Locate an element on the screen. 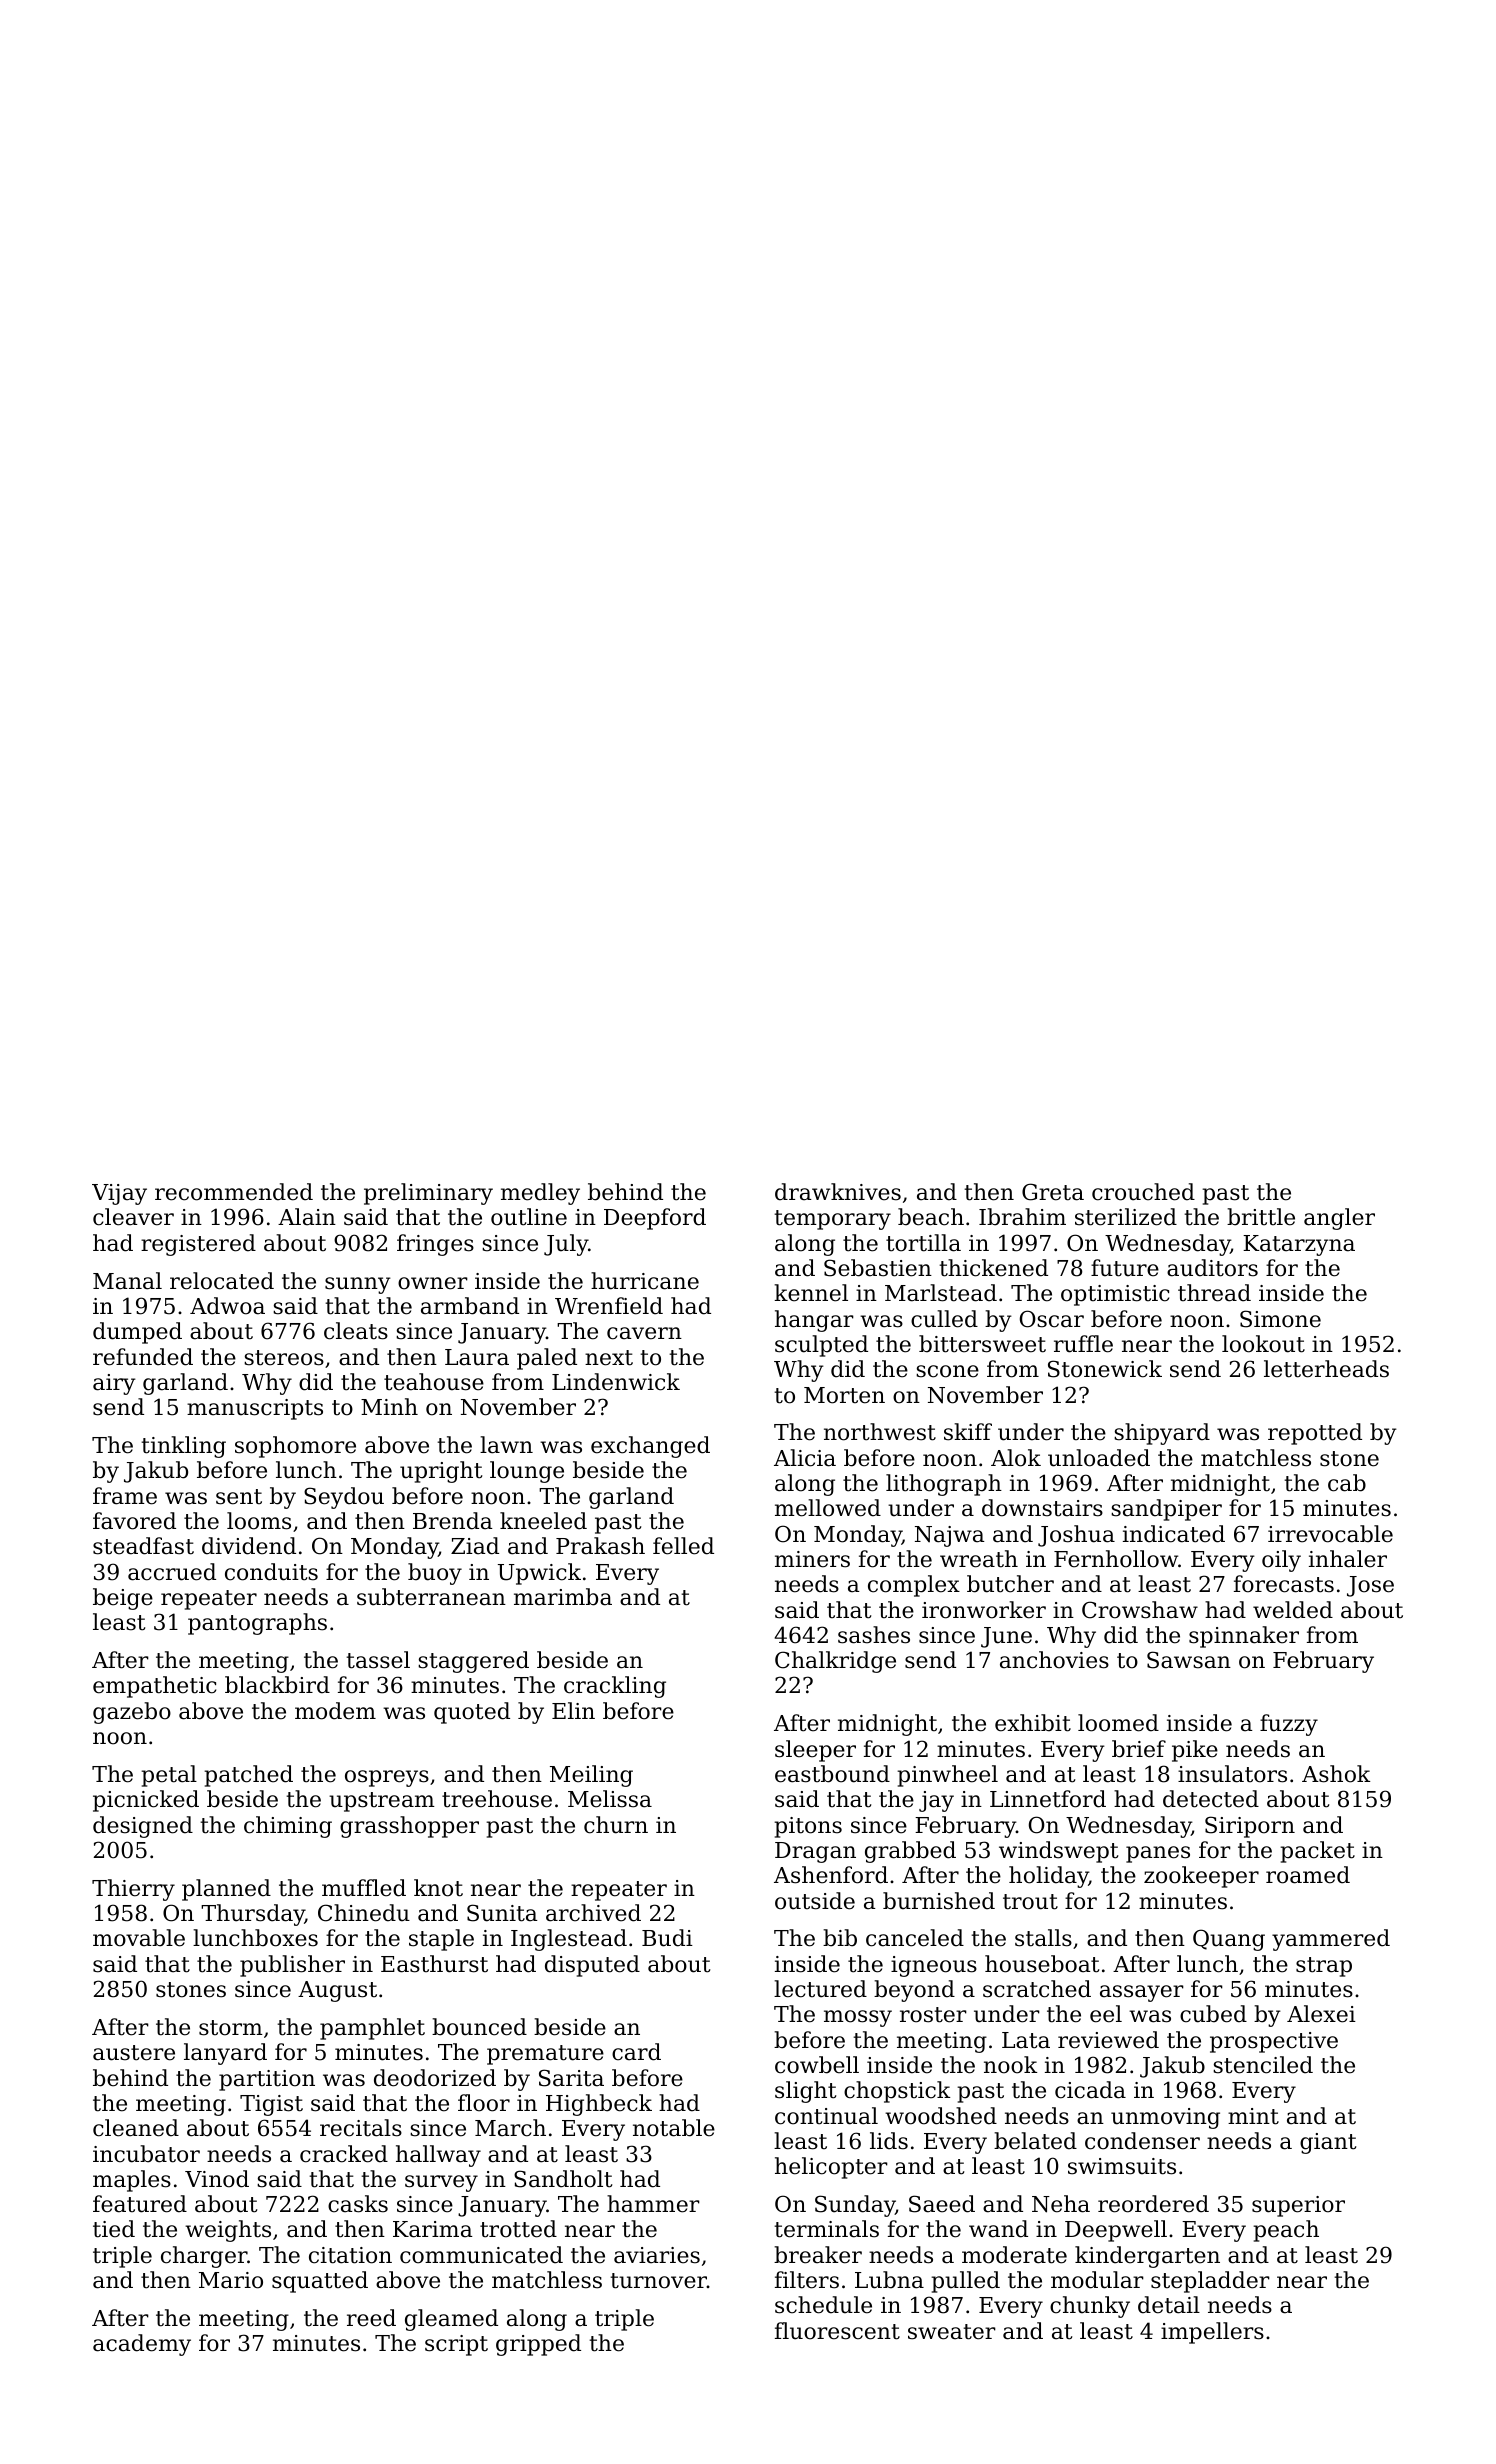 The height and width of the screenshot is (2464, 1496). felled is located at coordinates (683, 1546).
